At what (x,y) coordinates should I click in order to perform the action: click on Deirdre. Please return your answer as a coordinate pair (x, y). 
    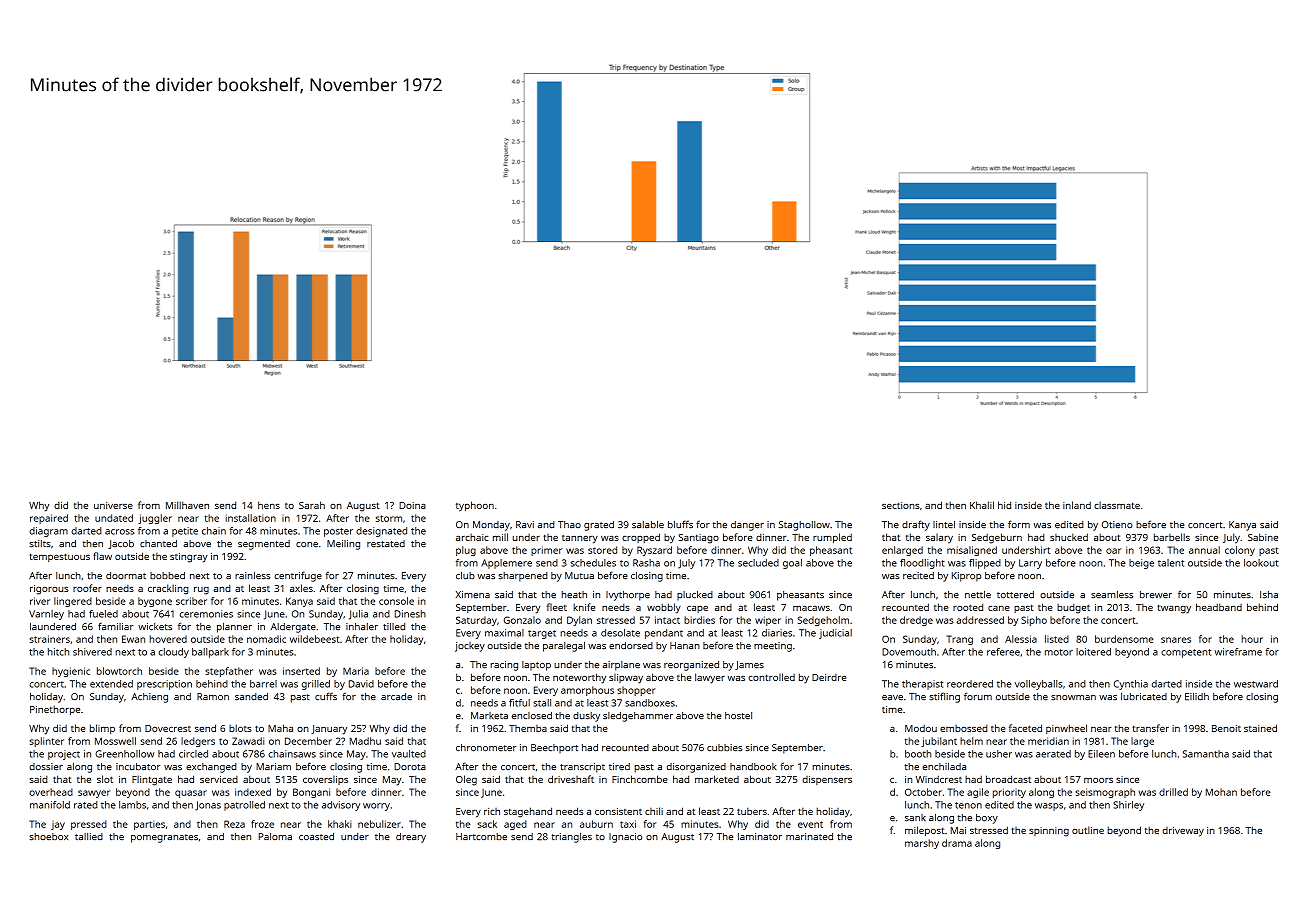
    Looking at the image, I should click on (829, 677).
